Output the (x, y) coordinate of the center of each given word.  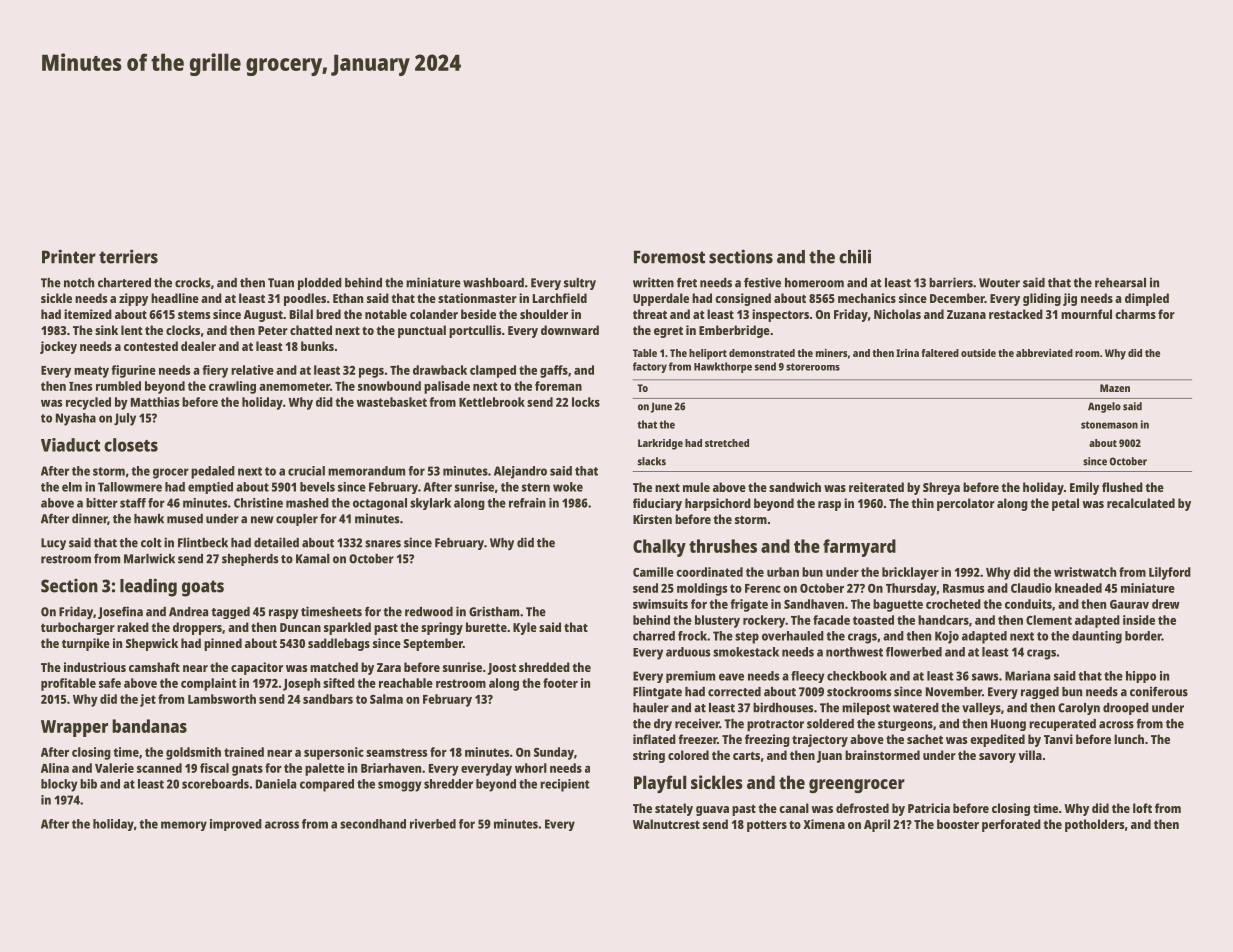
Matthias (155, 402)
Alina (55, 768)
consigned (743, 299)
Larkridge (660, 444)
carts (746, 755)
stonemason (1109, 425)
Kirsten (652, 519)
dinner (90, 519)
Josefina (120, 612)
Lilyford (1170, 573)
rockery (764, 621)
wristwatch (1085, 572)
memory (184, 826)
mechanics (867, 298)
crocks (192, 283)
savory (997, 758)
